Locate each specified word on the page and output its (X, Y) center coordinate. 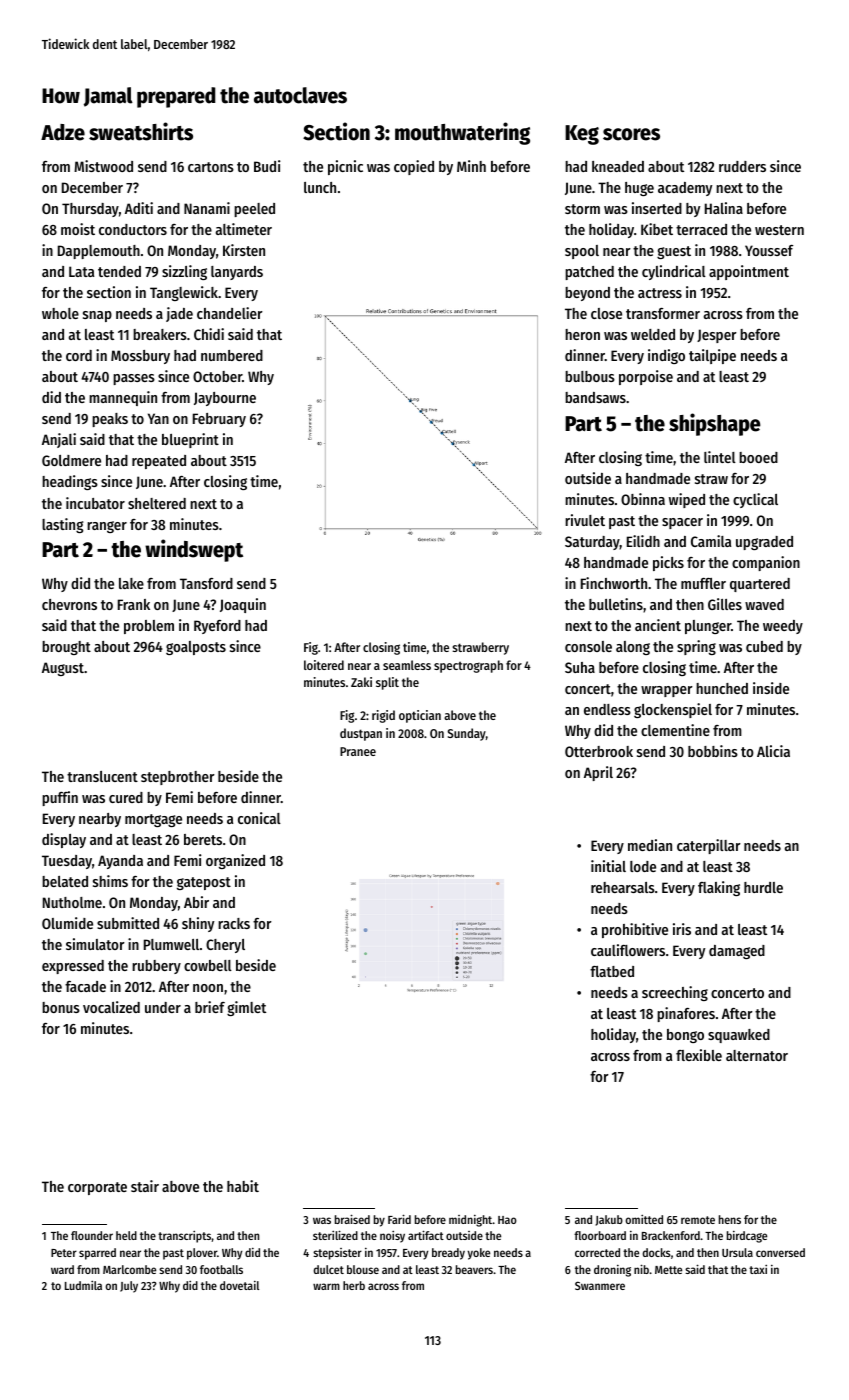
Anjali (59, 440)
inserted (657, 208)
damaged (737, 952)
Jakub (609, 1220)
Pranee (358, 751)
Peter (64, 1253)
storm (582, 209)
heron (582, 334)
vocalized (111, 1007)
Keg (582, 135)
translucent (102, 776)
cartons (211, 167)
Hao (507, 1220)
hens (730, 1219)
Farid (399, 1219)
